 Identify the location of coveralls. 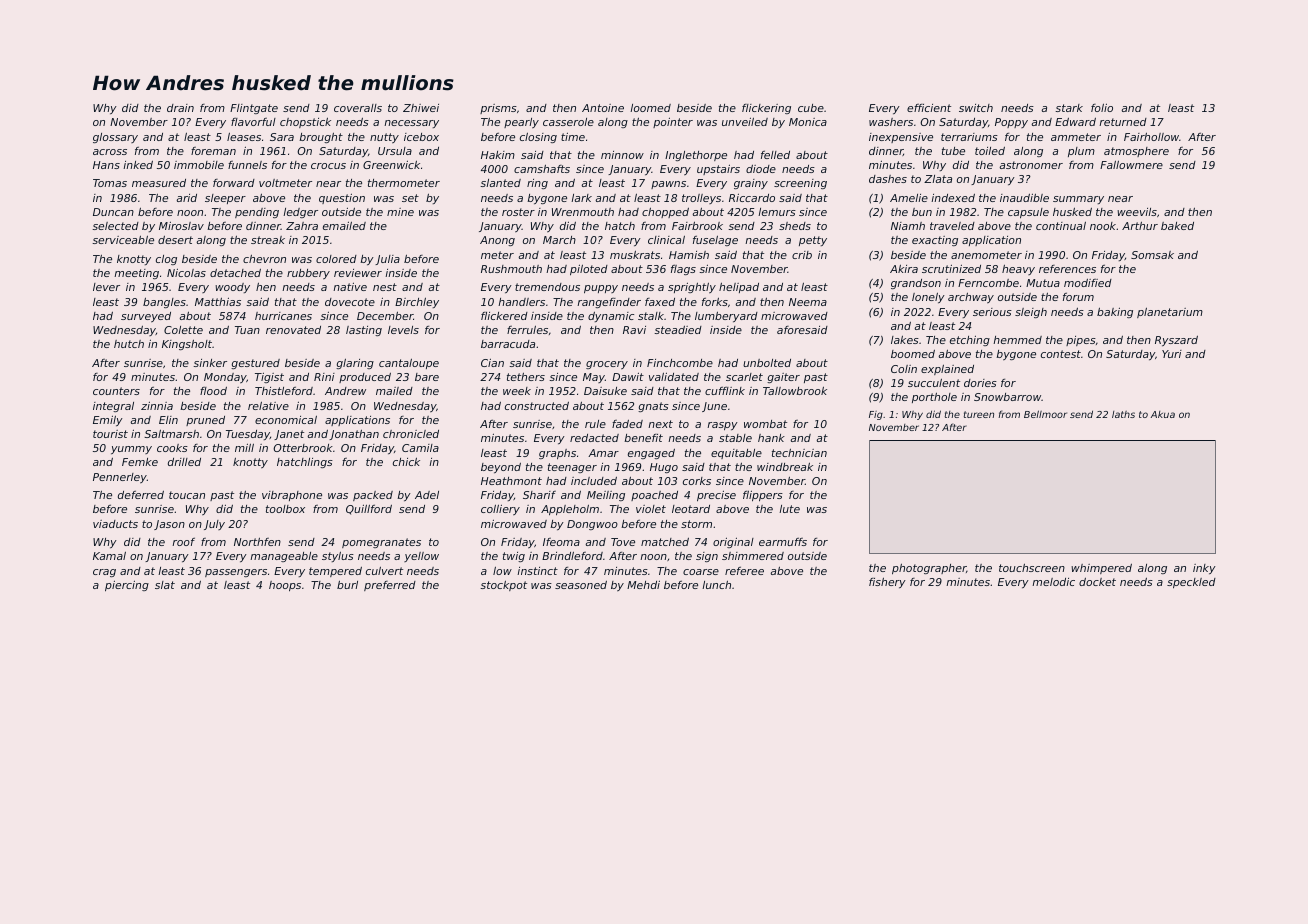
(358, 108).
